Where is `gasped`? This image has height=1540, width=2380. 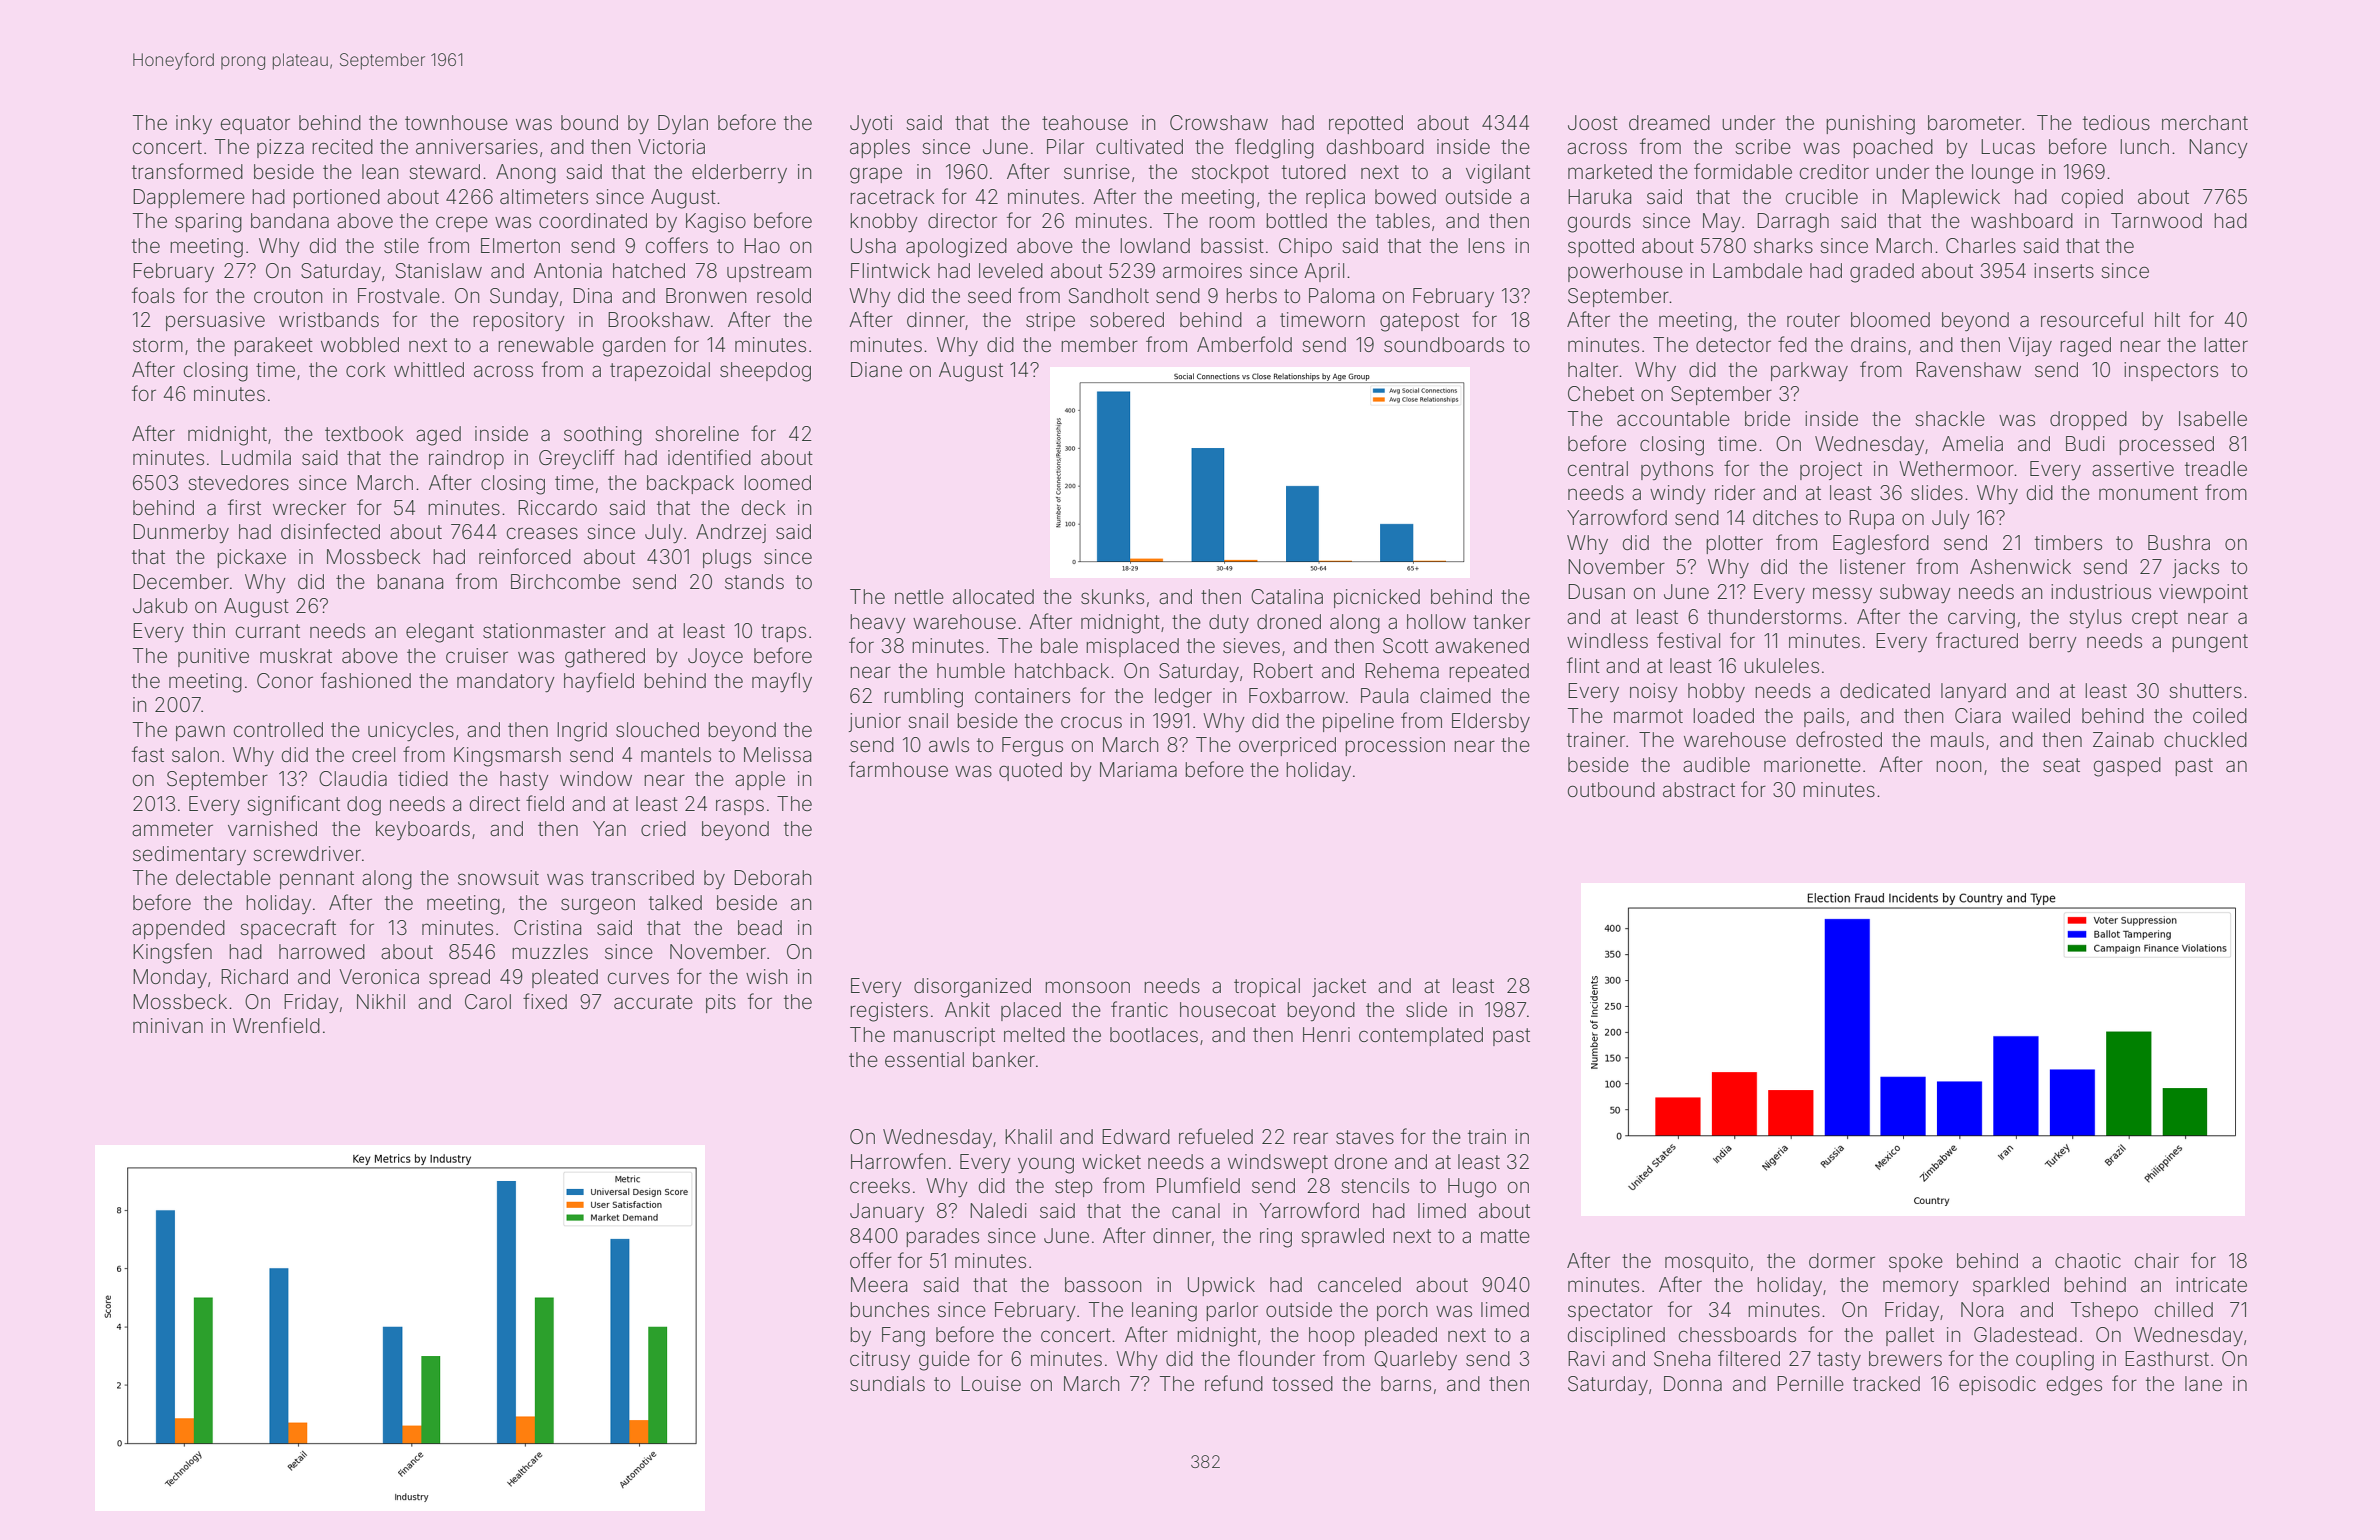 gasped is located at coordinates (2127, 767).
